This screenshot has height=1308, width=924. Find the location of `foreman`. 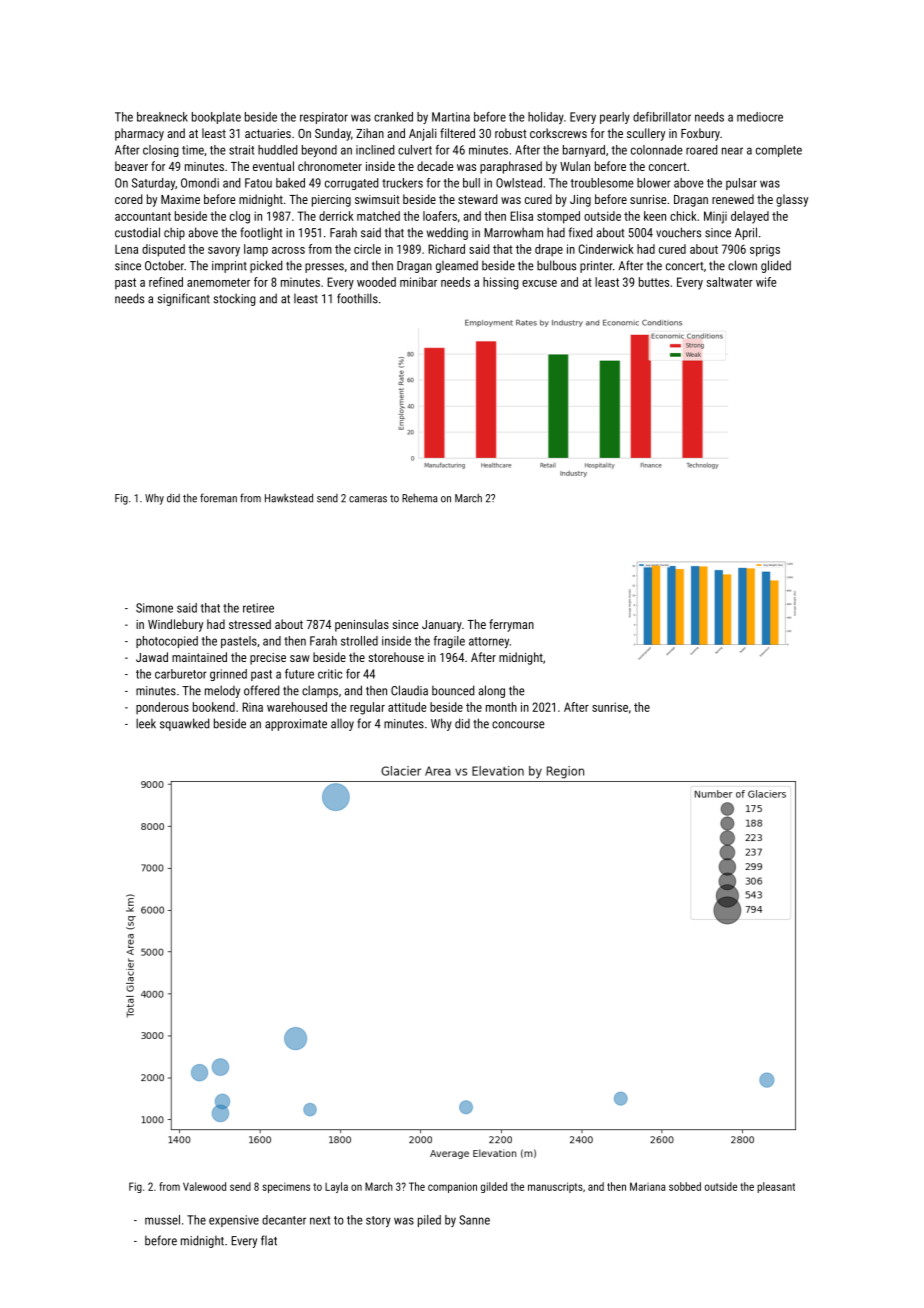

foreman is located at coordinates (218, 498).
